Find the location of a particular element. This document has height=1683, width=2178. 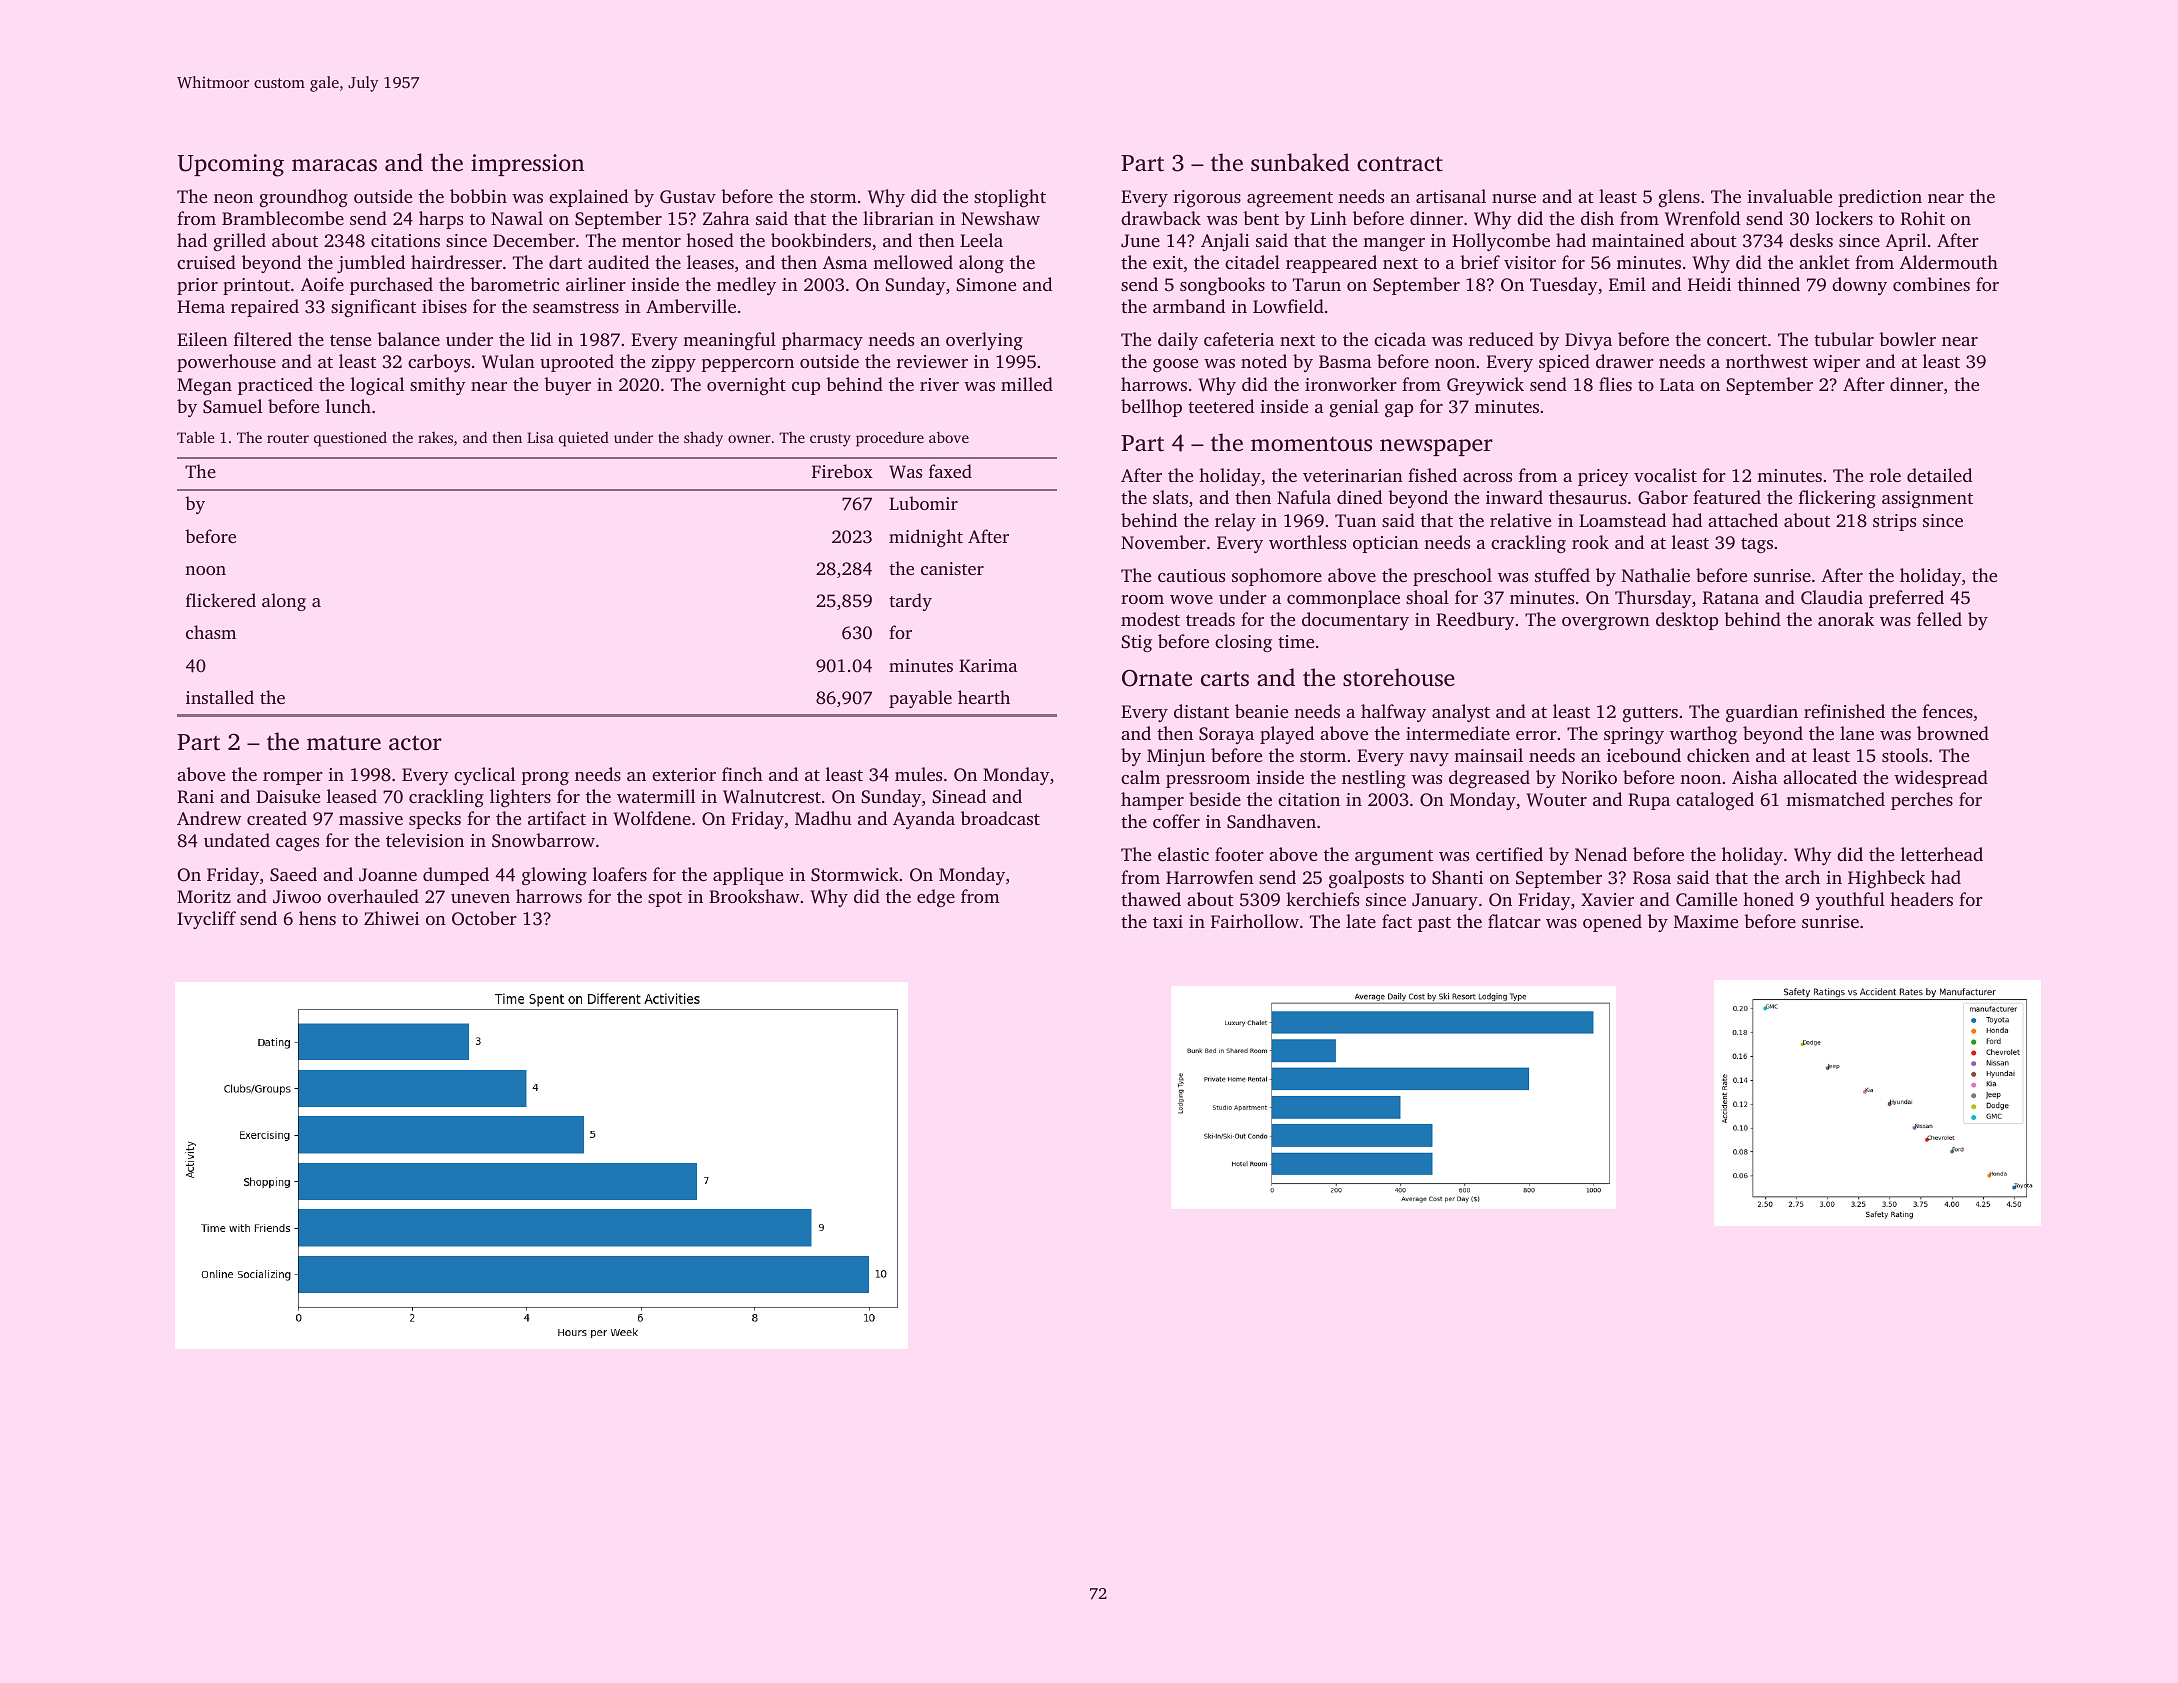

northwest is located at coordinates (1767, 361).
